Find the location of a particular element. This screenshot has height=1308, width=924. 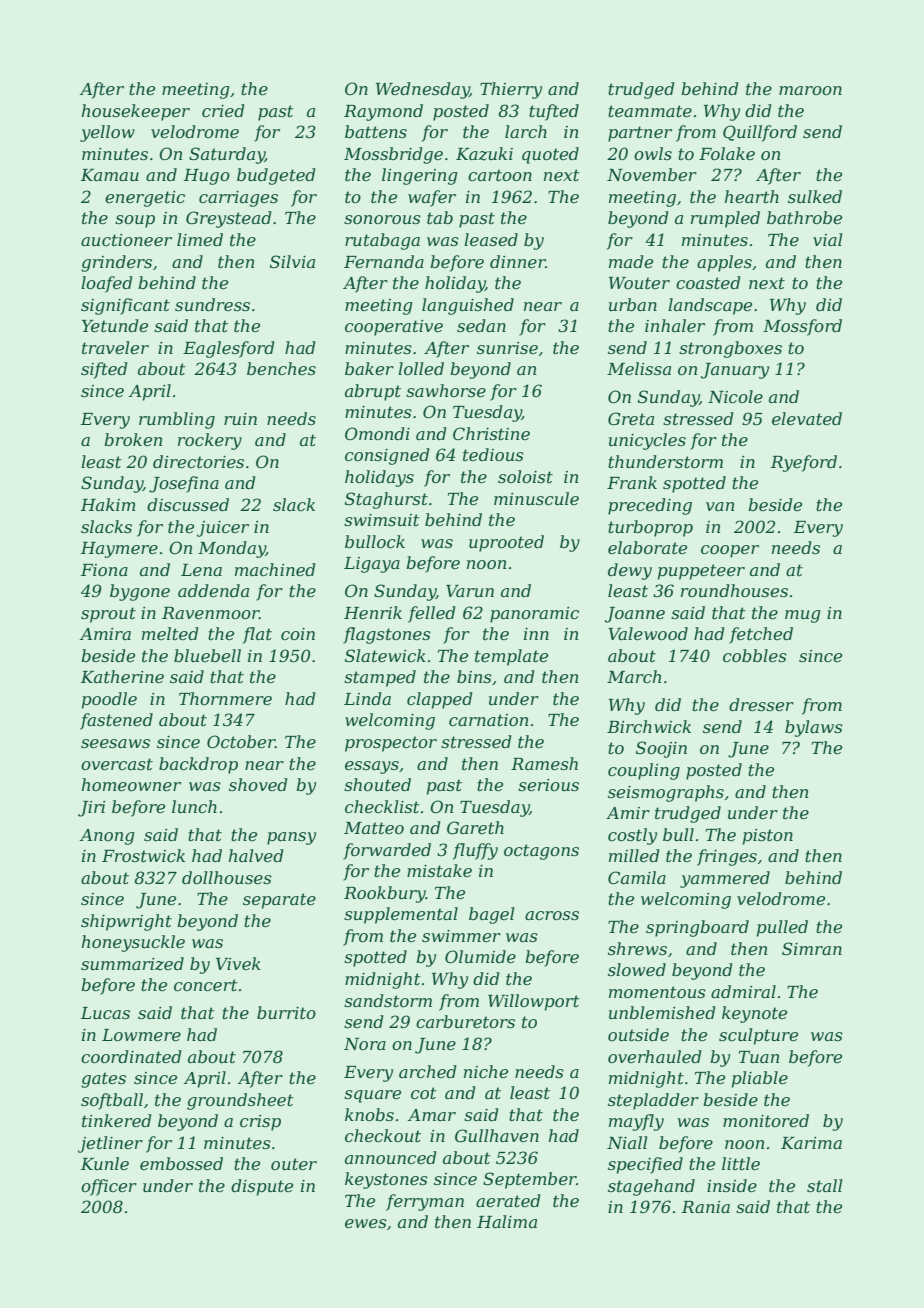

ruin is located at coordinates (240, 419).
